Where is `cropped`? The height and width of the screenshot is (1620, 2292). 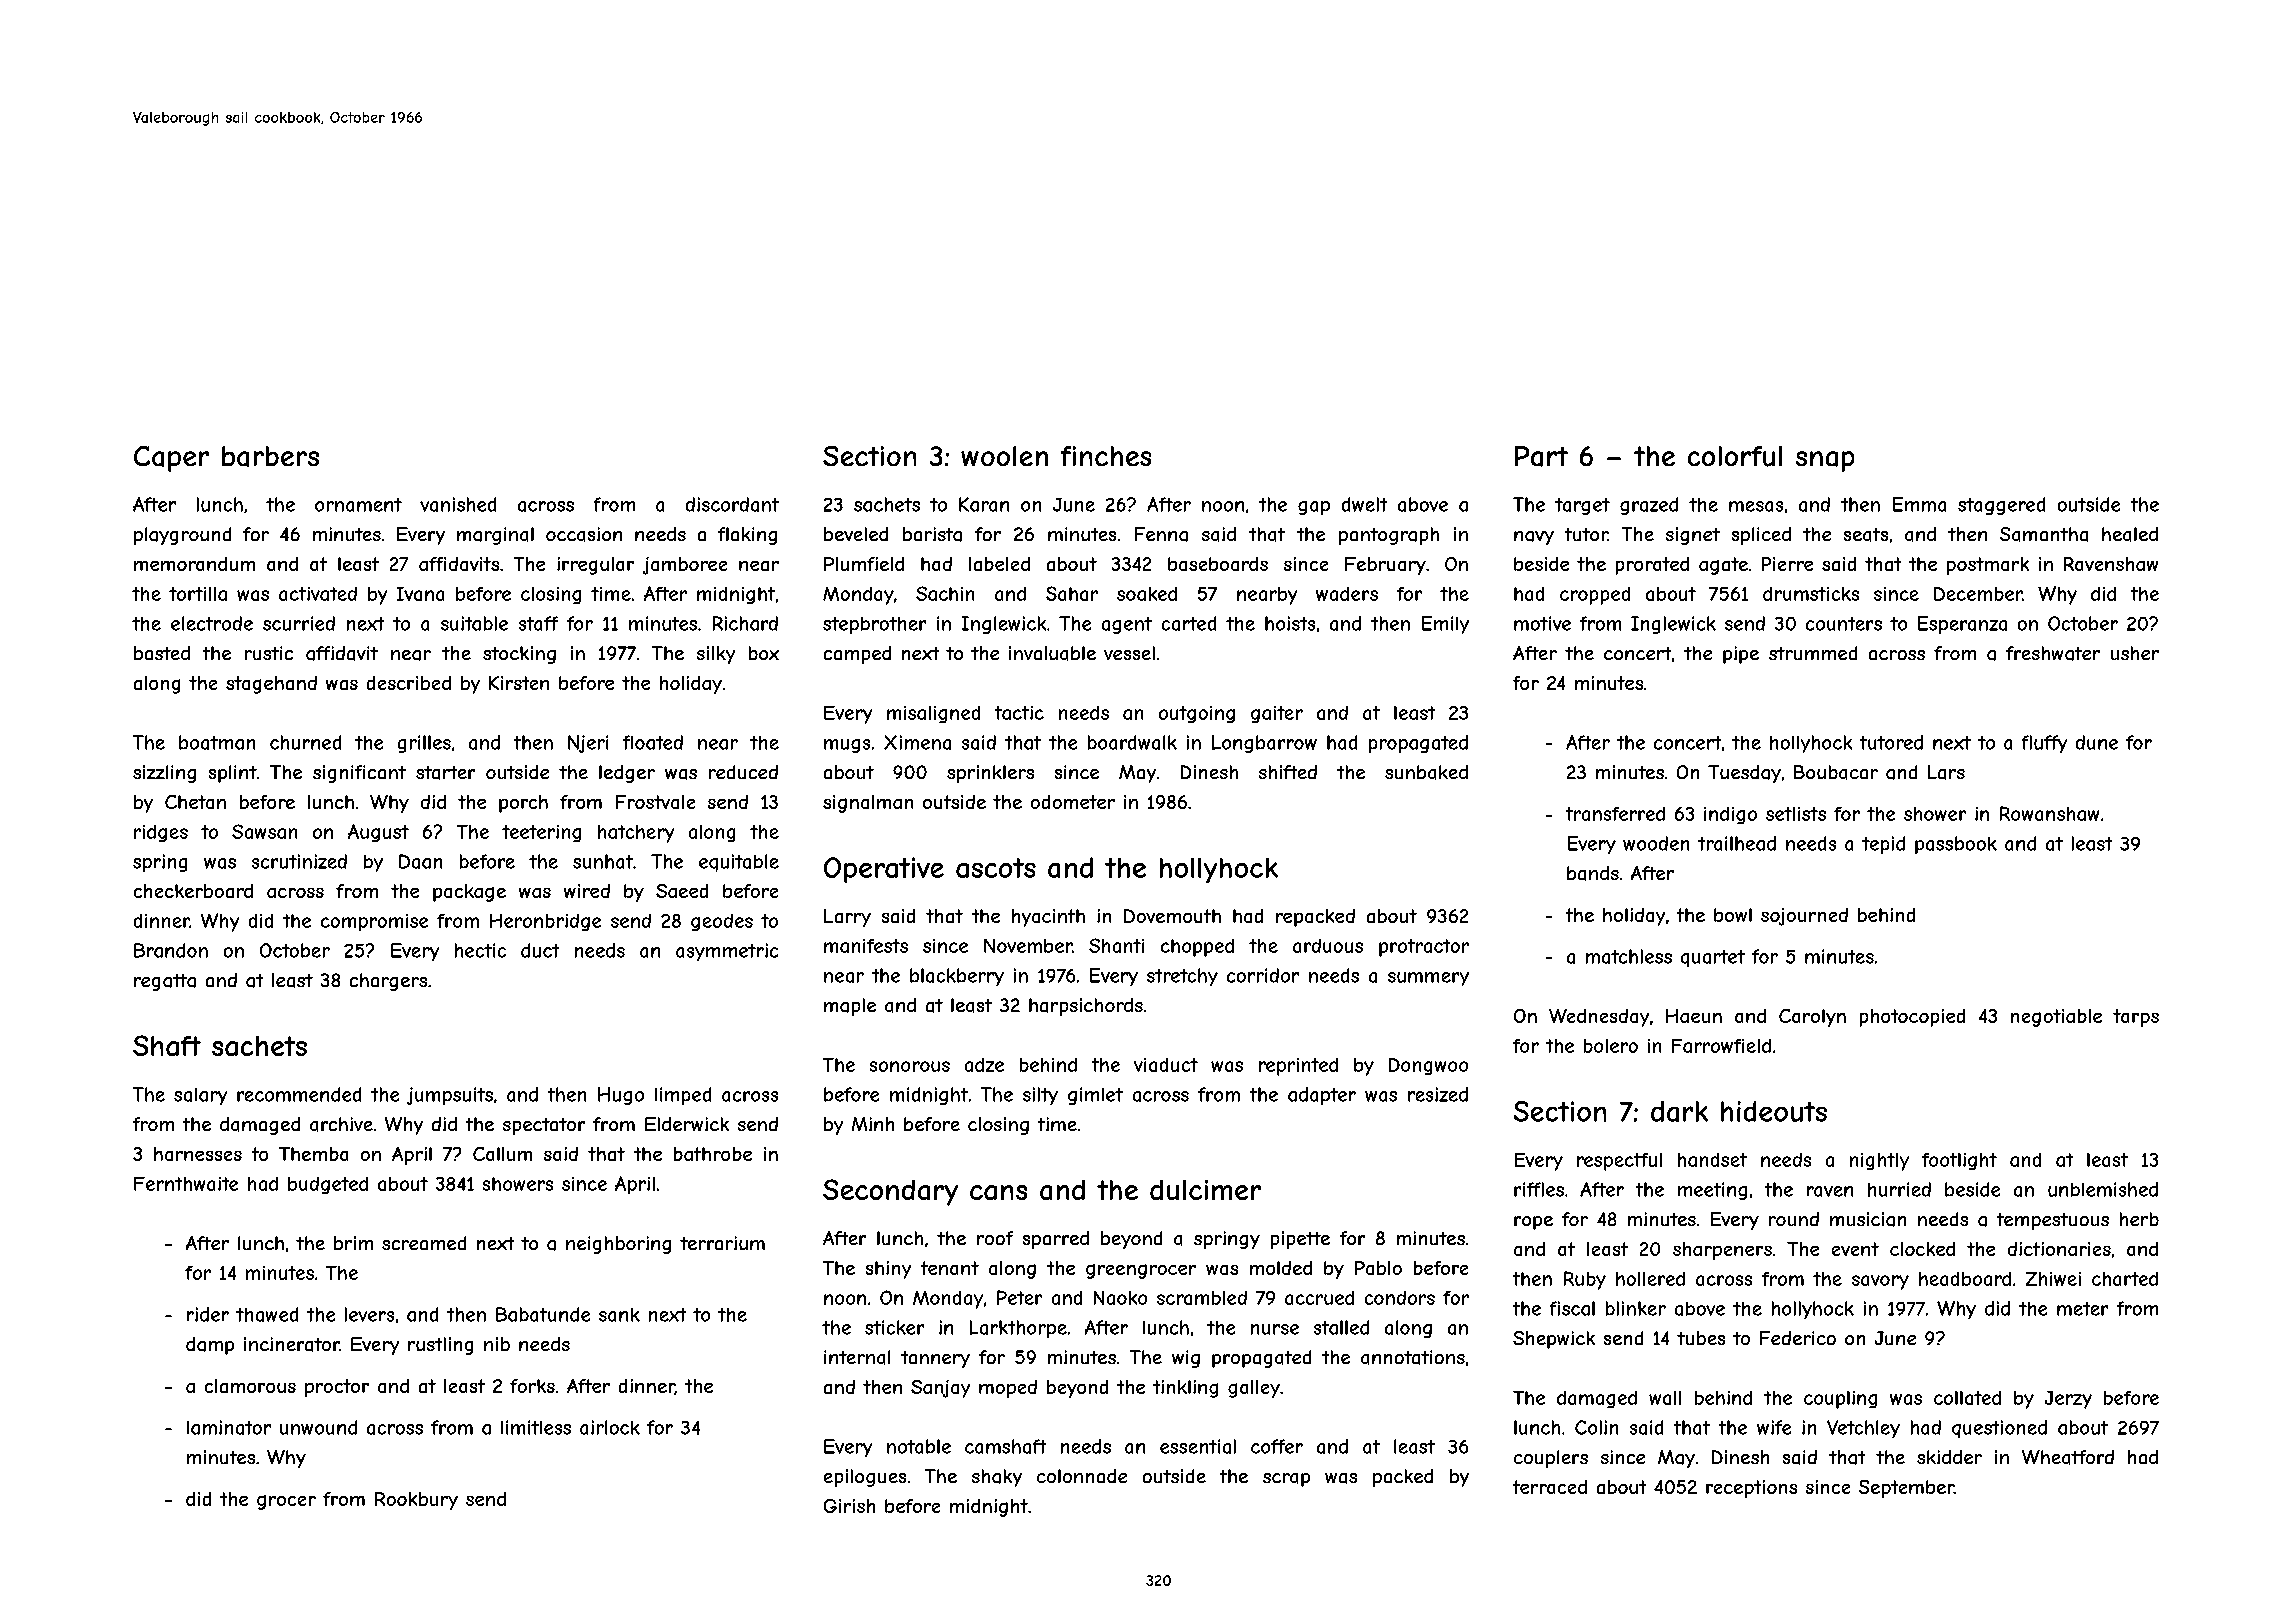
cropped is located at coordinates (1595, 596).
